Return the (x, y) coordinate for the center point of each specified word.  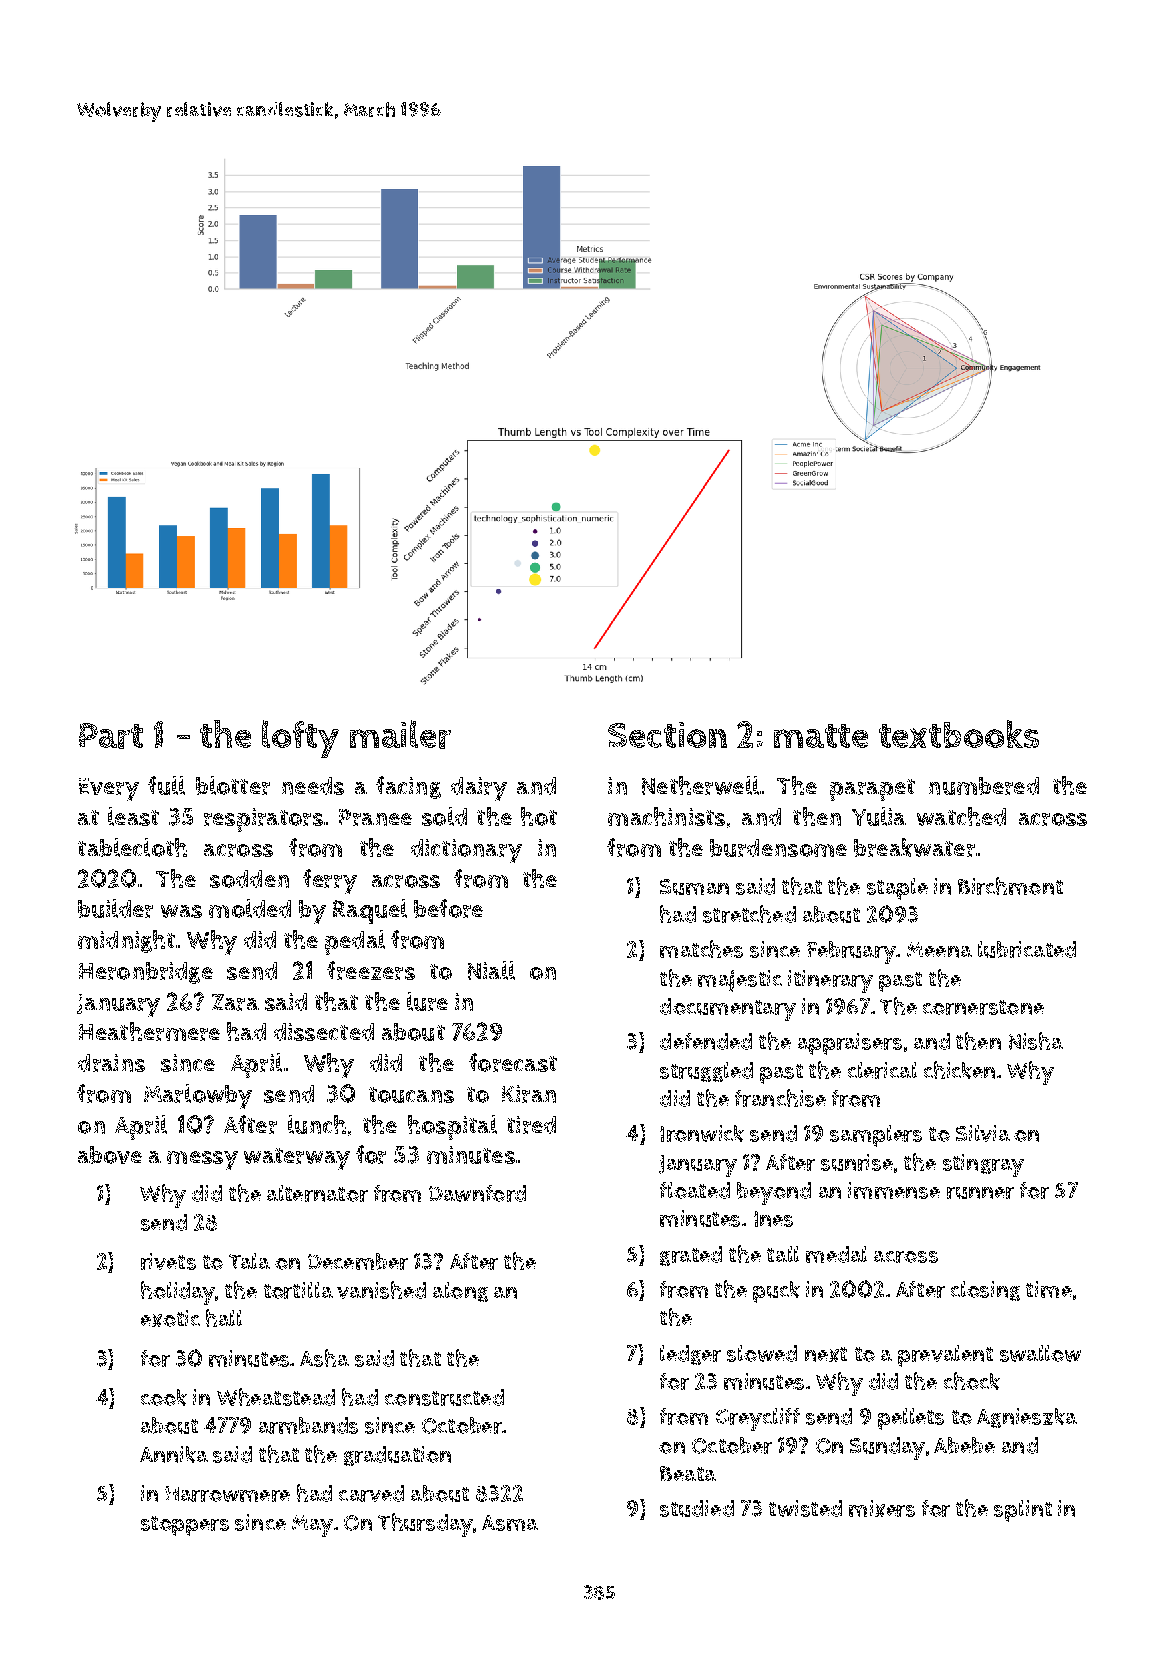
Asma (510, 1523)
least (133, 816)
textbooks (959, 734)
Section (667, 735)
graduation (397, 1456)
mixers (882, 1508)
